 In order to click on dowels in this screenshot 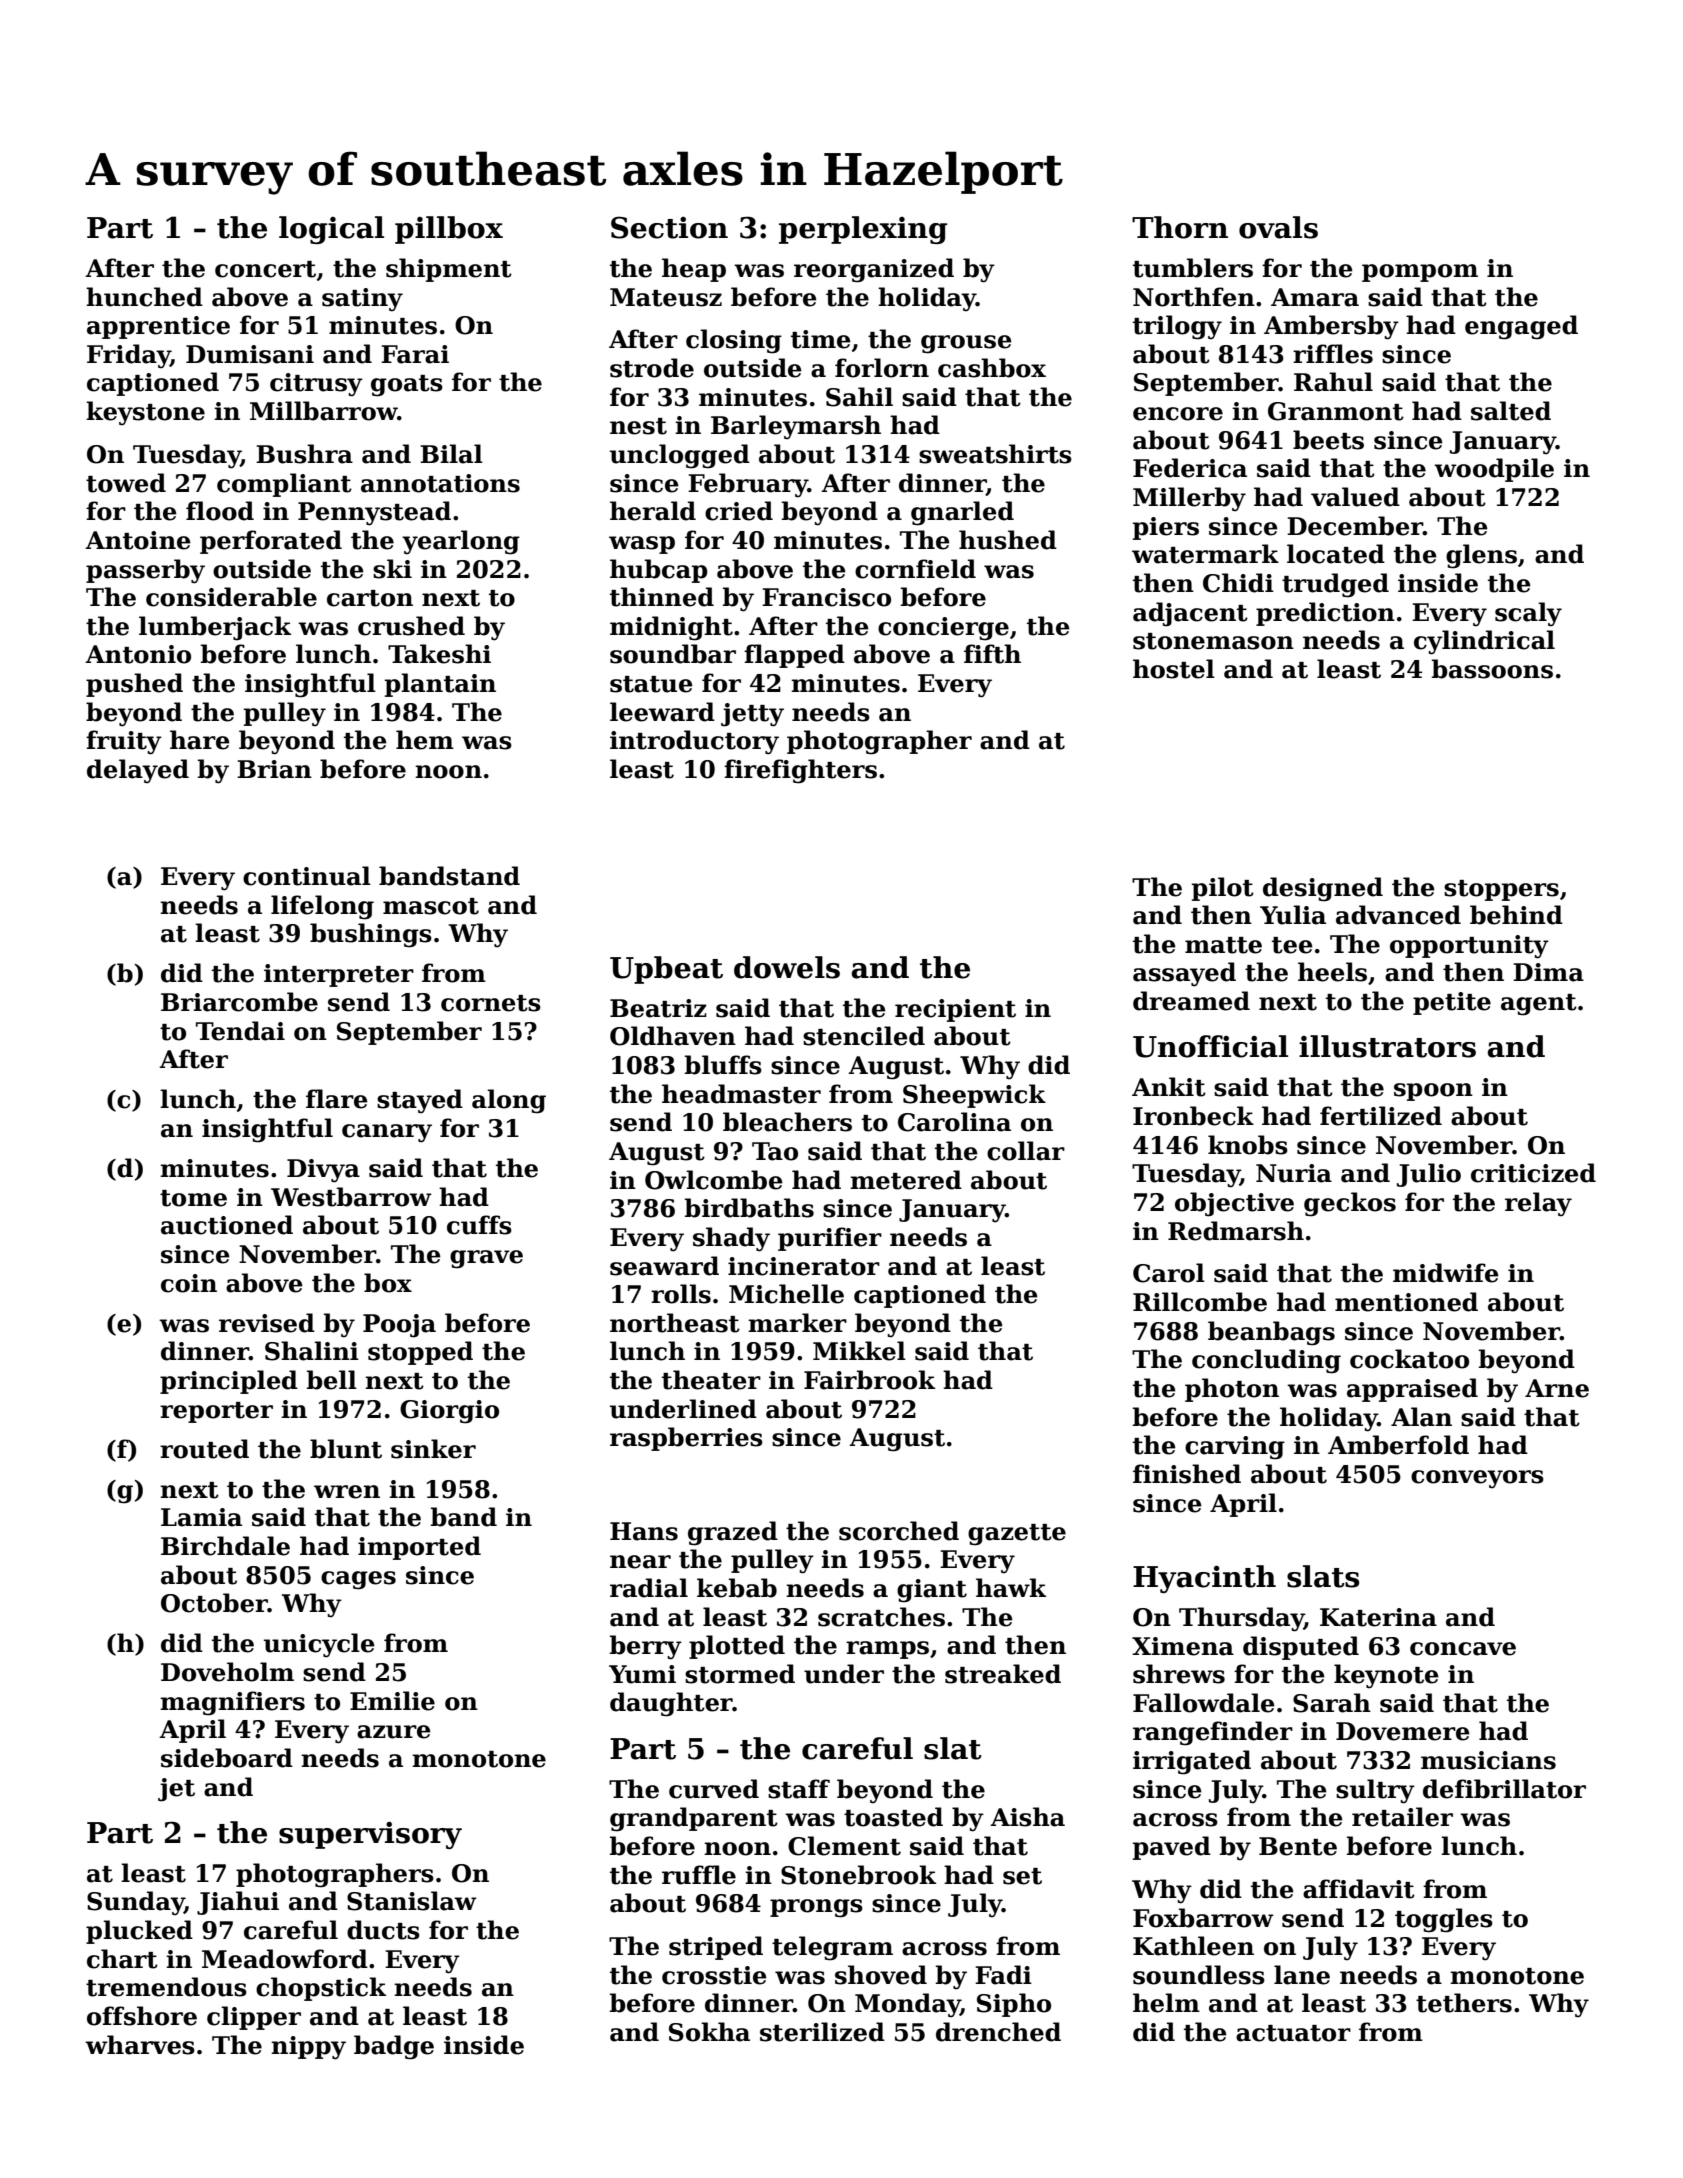, I will do `click(787, 967)`.
